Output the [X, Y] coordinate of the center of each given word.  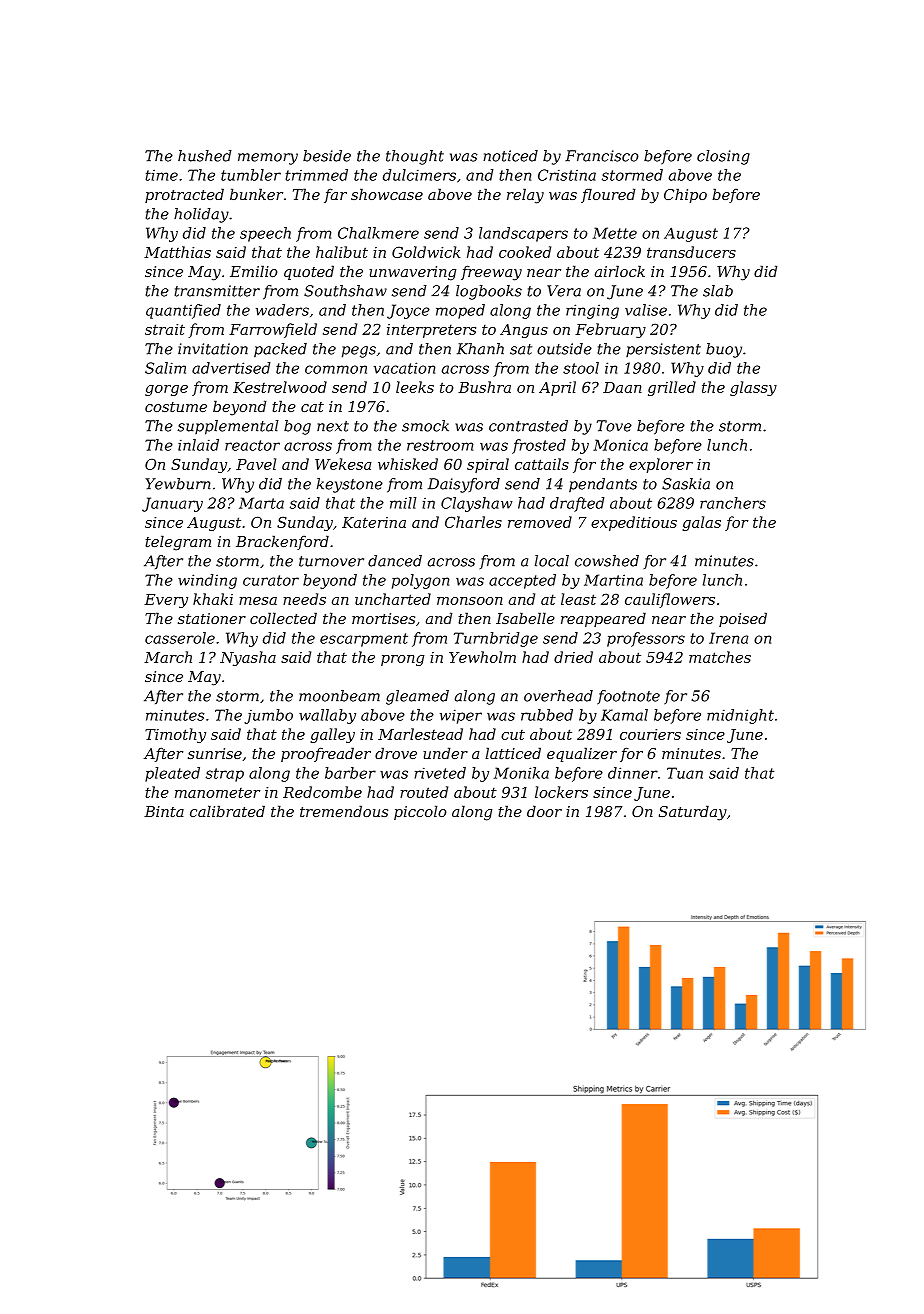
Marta [261, 503]
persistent [663, 350]
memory [268, 159]
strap [225, 775]
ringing [592, 311]
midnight [740, 716]
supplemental [228, 427]
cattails [542, 464]
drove [396, 753]
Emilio [254, 271]
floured [608, 195]
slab [718, 291]
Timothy [175, 735]
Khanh [480, 349]
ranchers [733, 503]
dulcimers [419, 175]
